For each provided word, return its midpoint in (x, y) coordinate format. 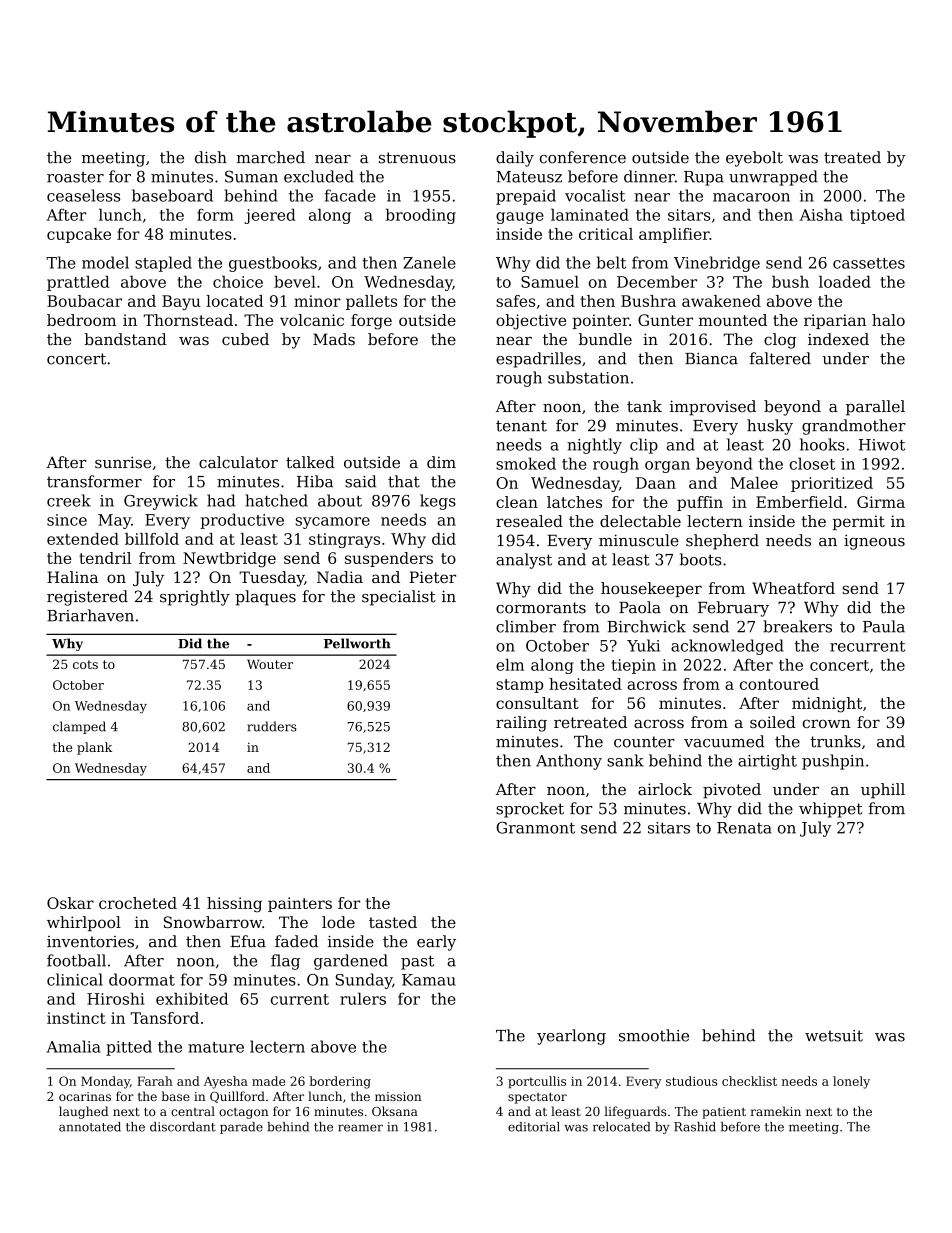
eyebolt (754, 159)
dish (211, 157)
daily (515, 159)
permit (859, 522)
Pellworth (357, 643)
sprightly (195, 598)
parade (241, 1128)
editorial (534, 1127)
